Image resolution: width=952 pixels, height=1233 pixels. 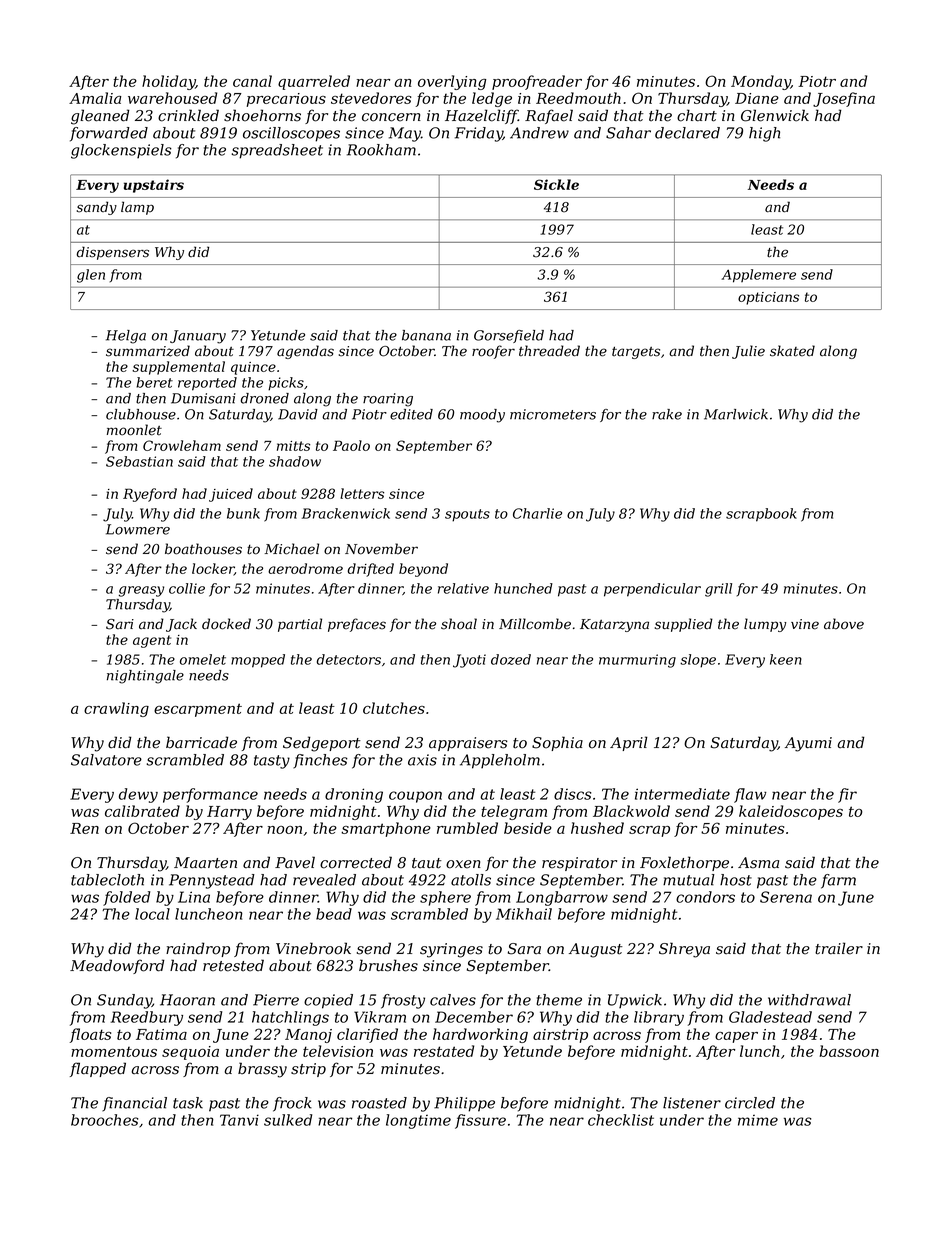 What do you see at coordinates (452, 82) in the page?
I see `overlying` at bounding box center [452, 82].
